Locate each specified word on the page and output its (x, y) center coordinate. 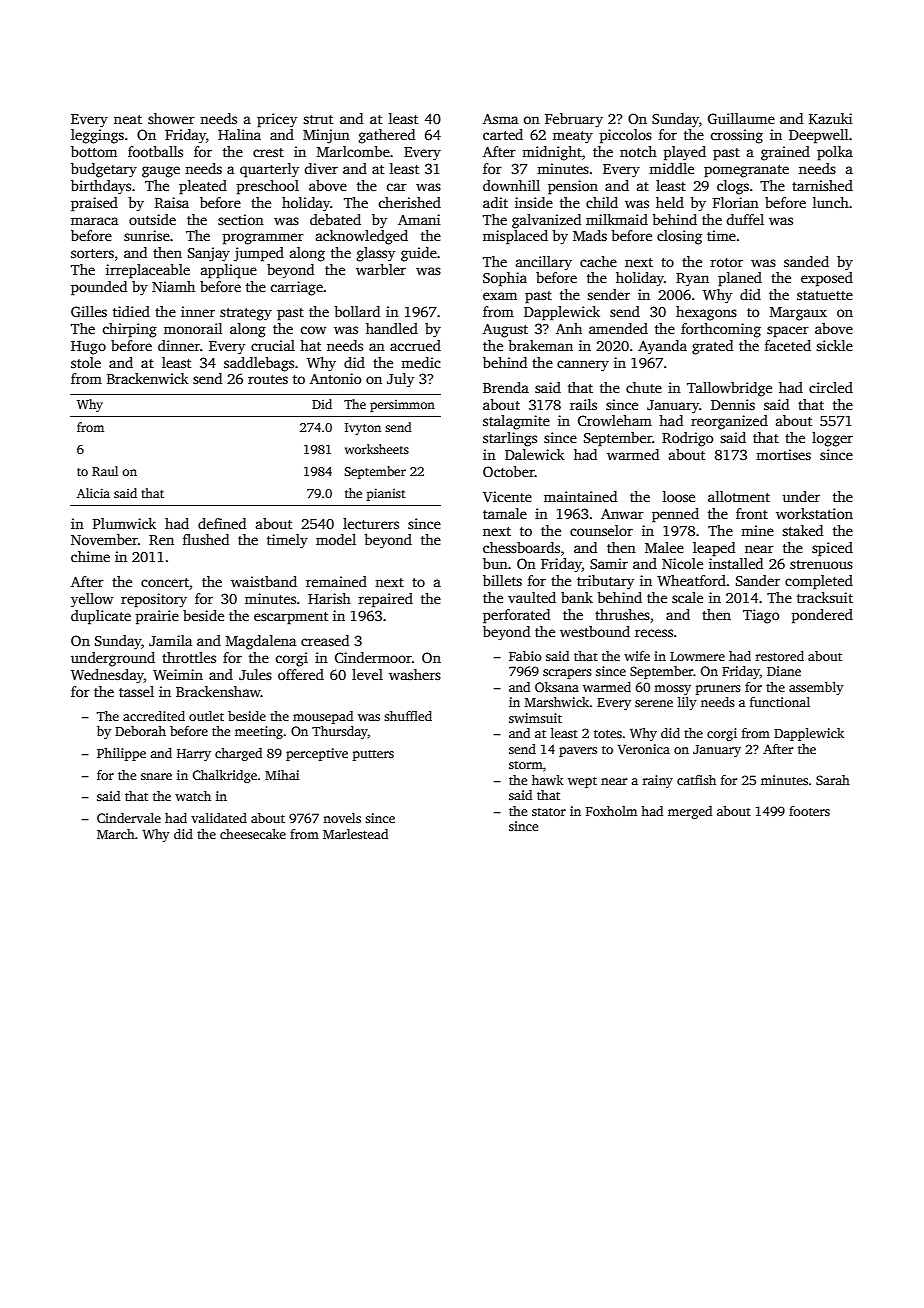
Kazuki (830, 118)
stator (549, 812)
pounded (99, 288)
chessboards (521, 547)
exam (500, 296)
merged (690, 812)
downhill (511, 185)
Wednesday (107, 676)
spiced (832, 549)
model (336, 539)
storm (526, 765)
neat (128, 119)
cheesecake (253, 834)
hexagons (706, 313)
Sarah (833, 780)
